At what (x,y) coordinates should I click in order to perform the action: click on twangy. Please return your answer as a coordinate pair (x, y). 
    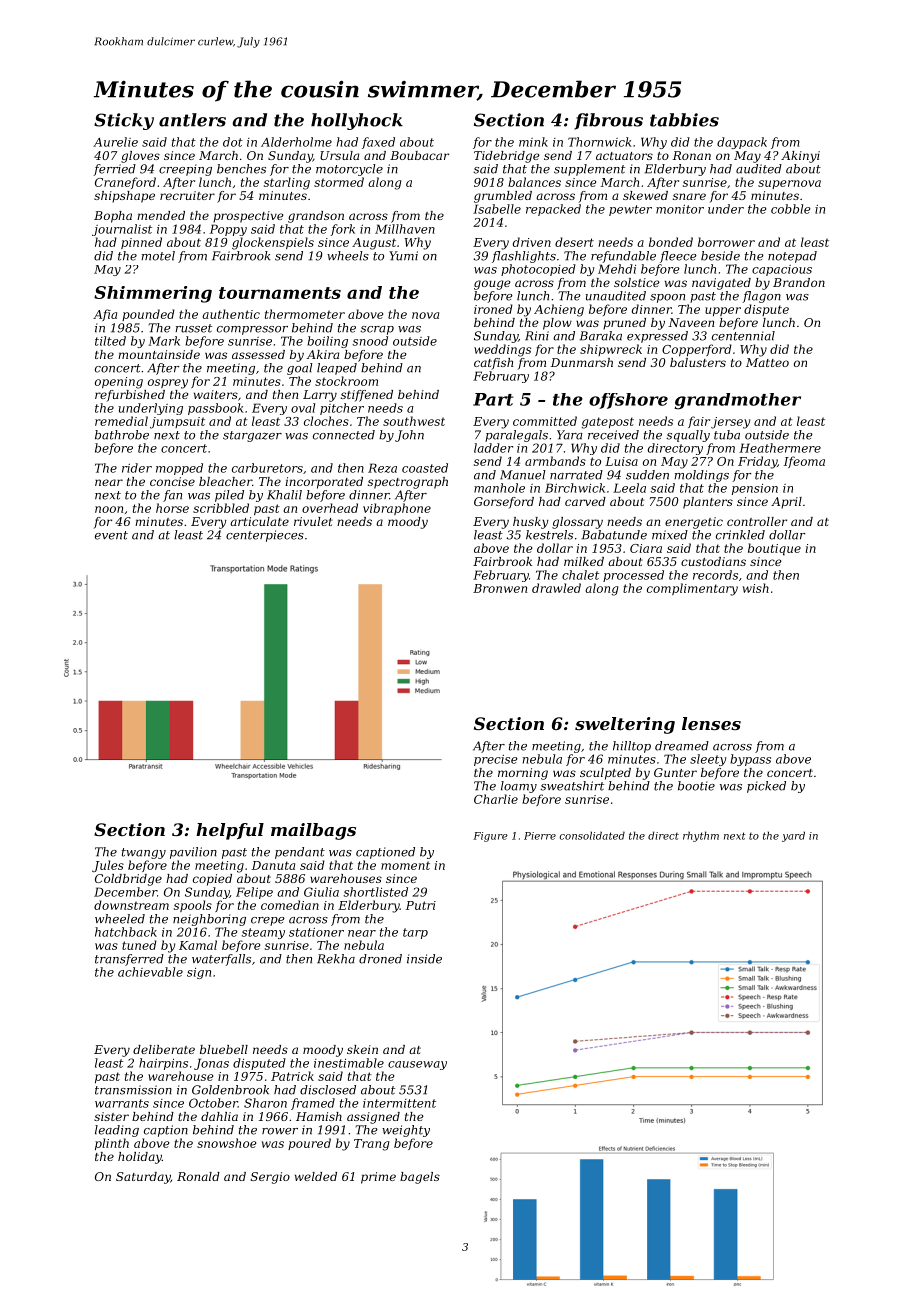
    Looking at the image, I should click on (144, 853).
